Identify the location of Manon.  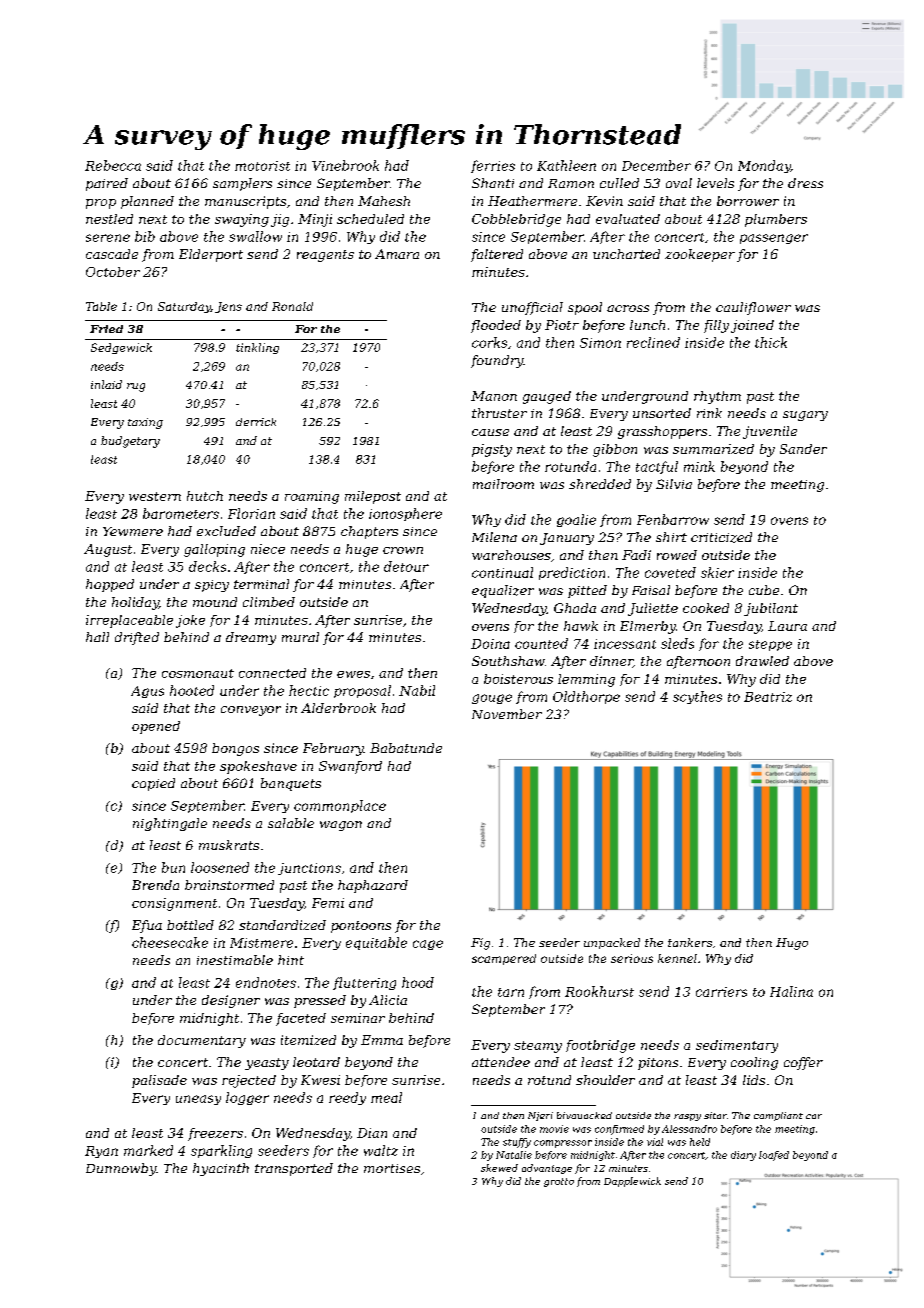
(494, 396).
